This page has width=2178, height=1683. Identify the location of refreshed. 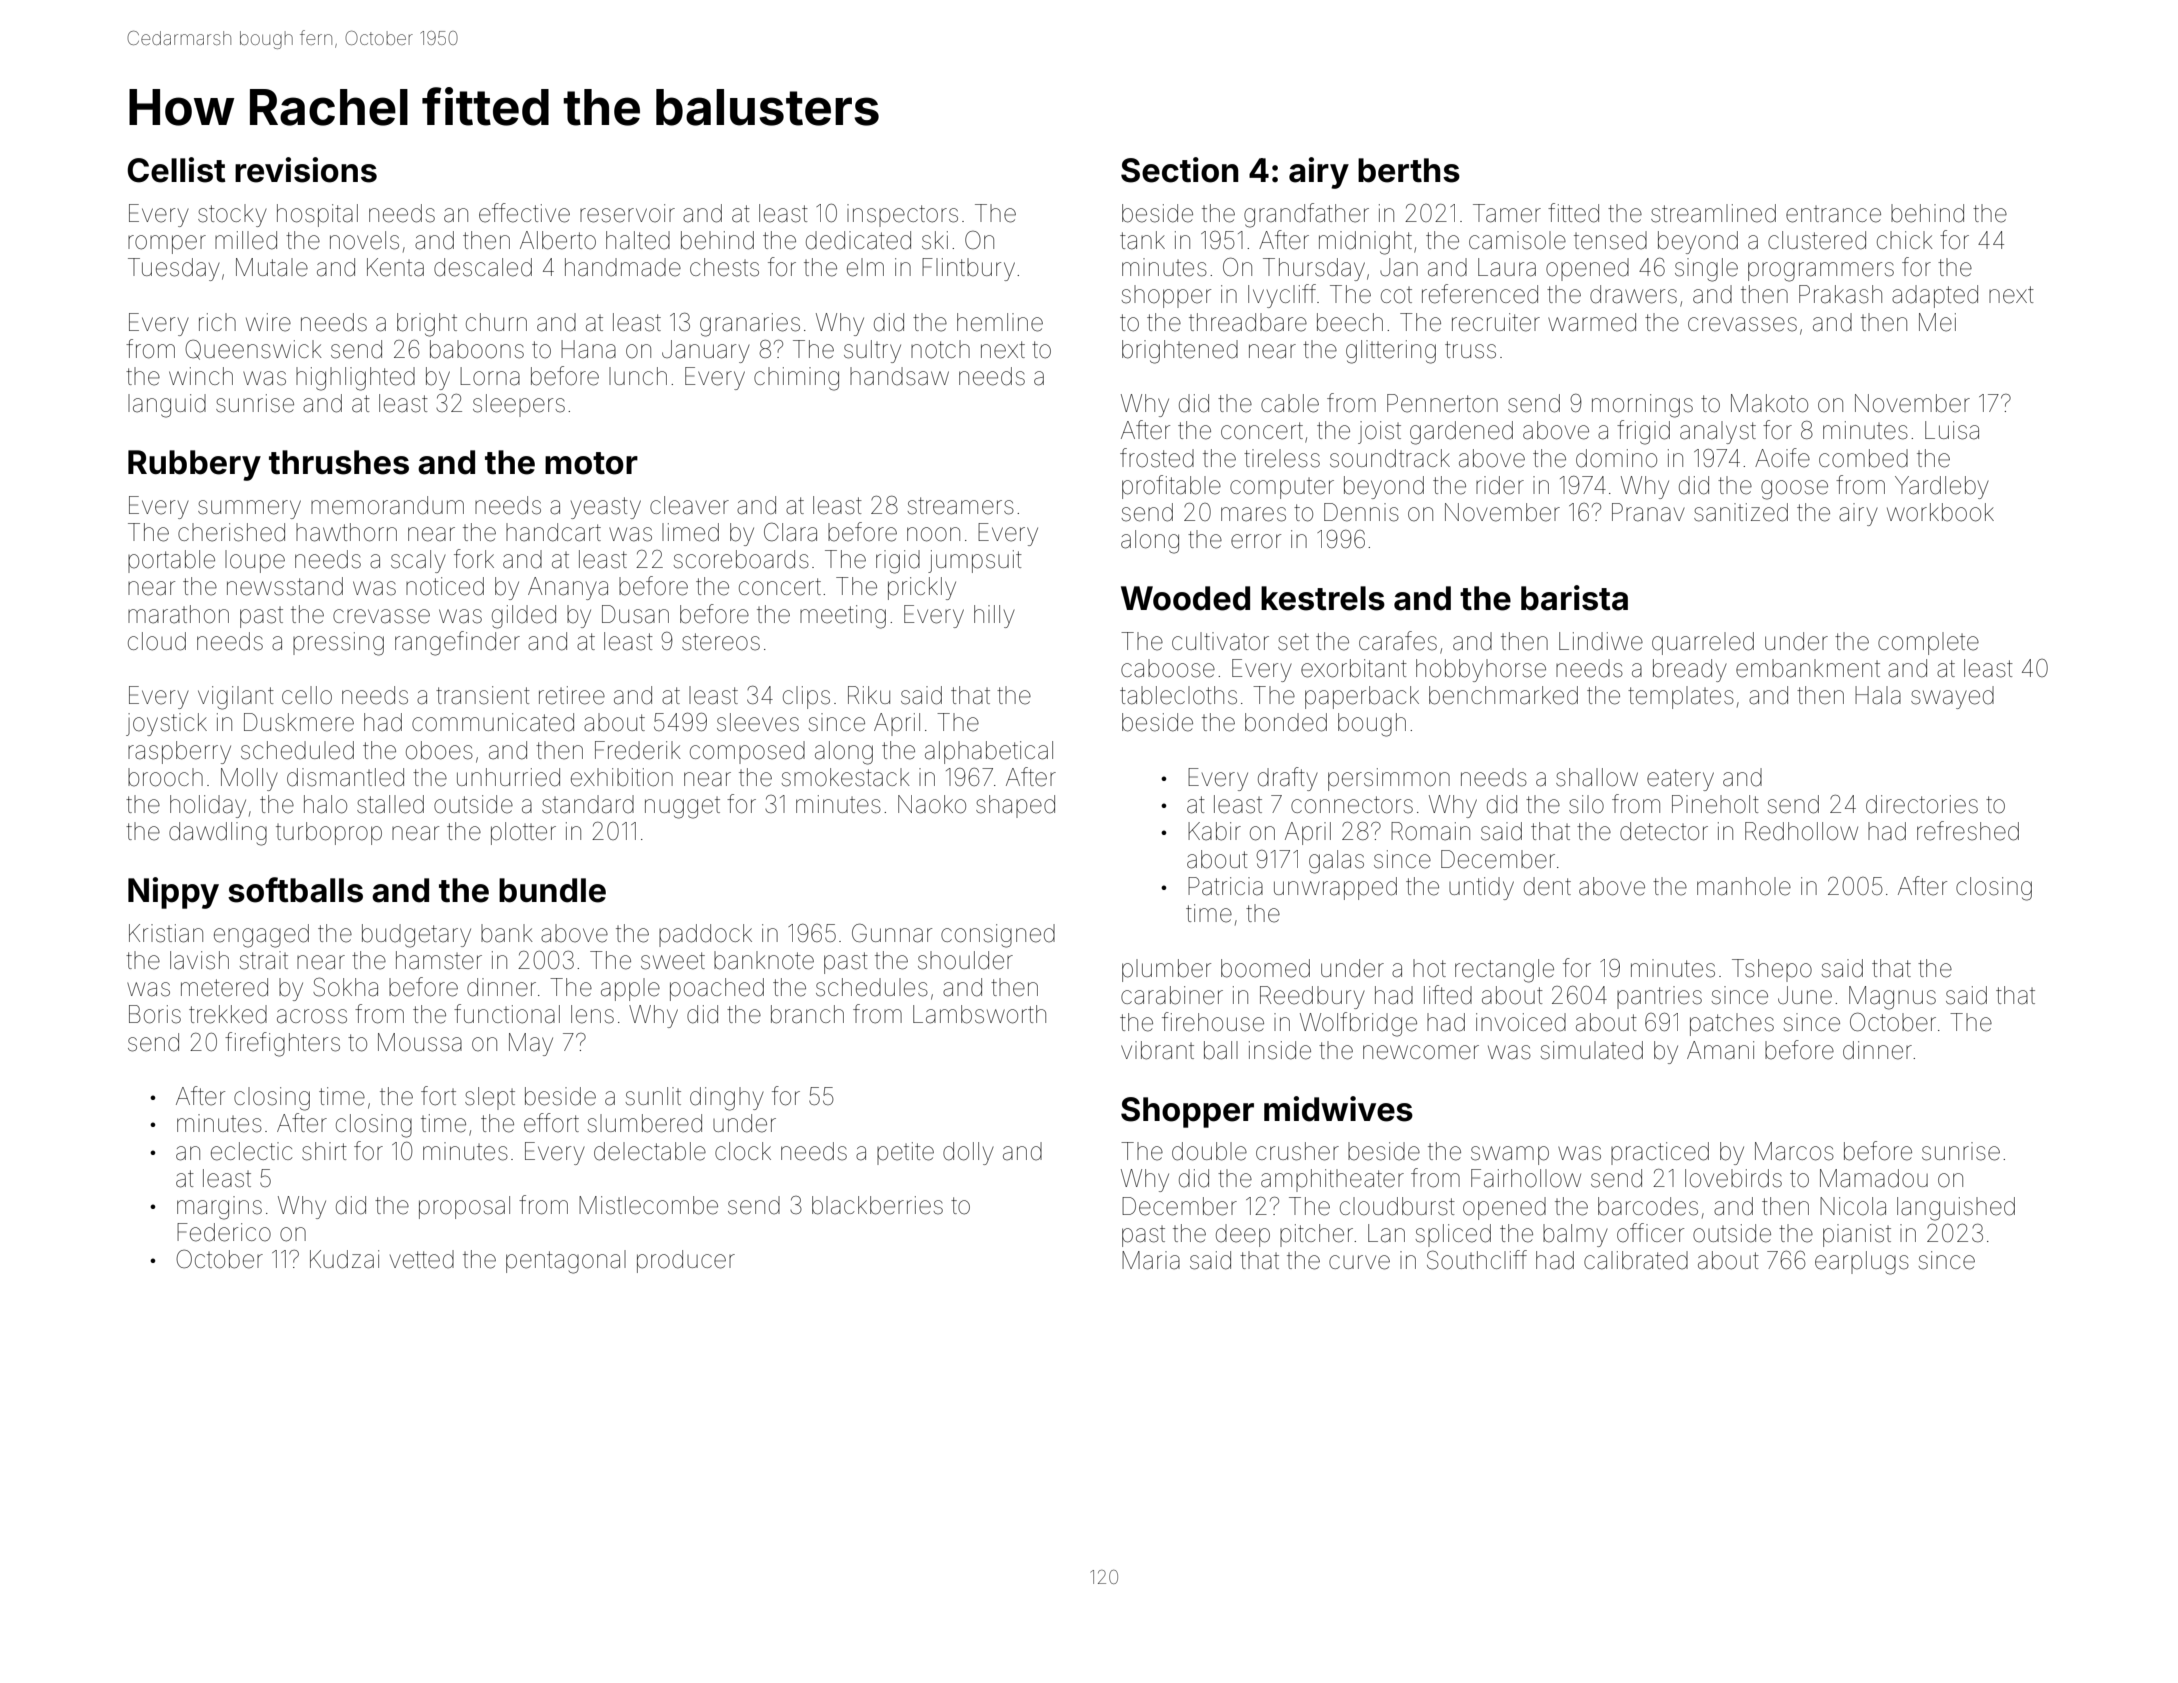
(1968, 831).
